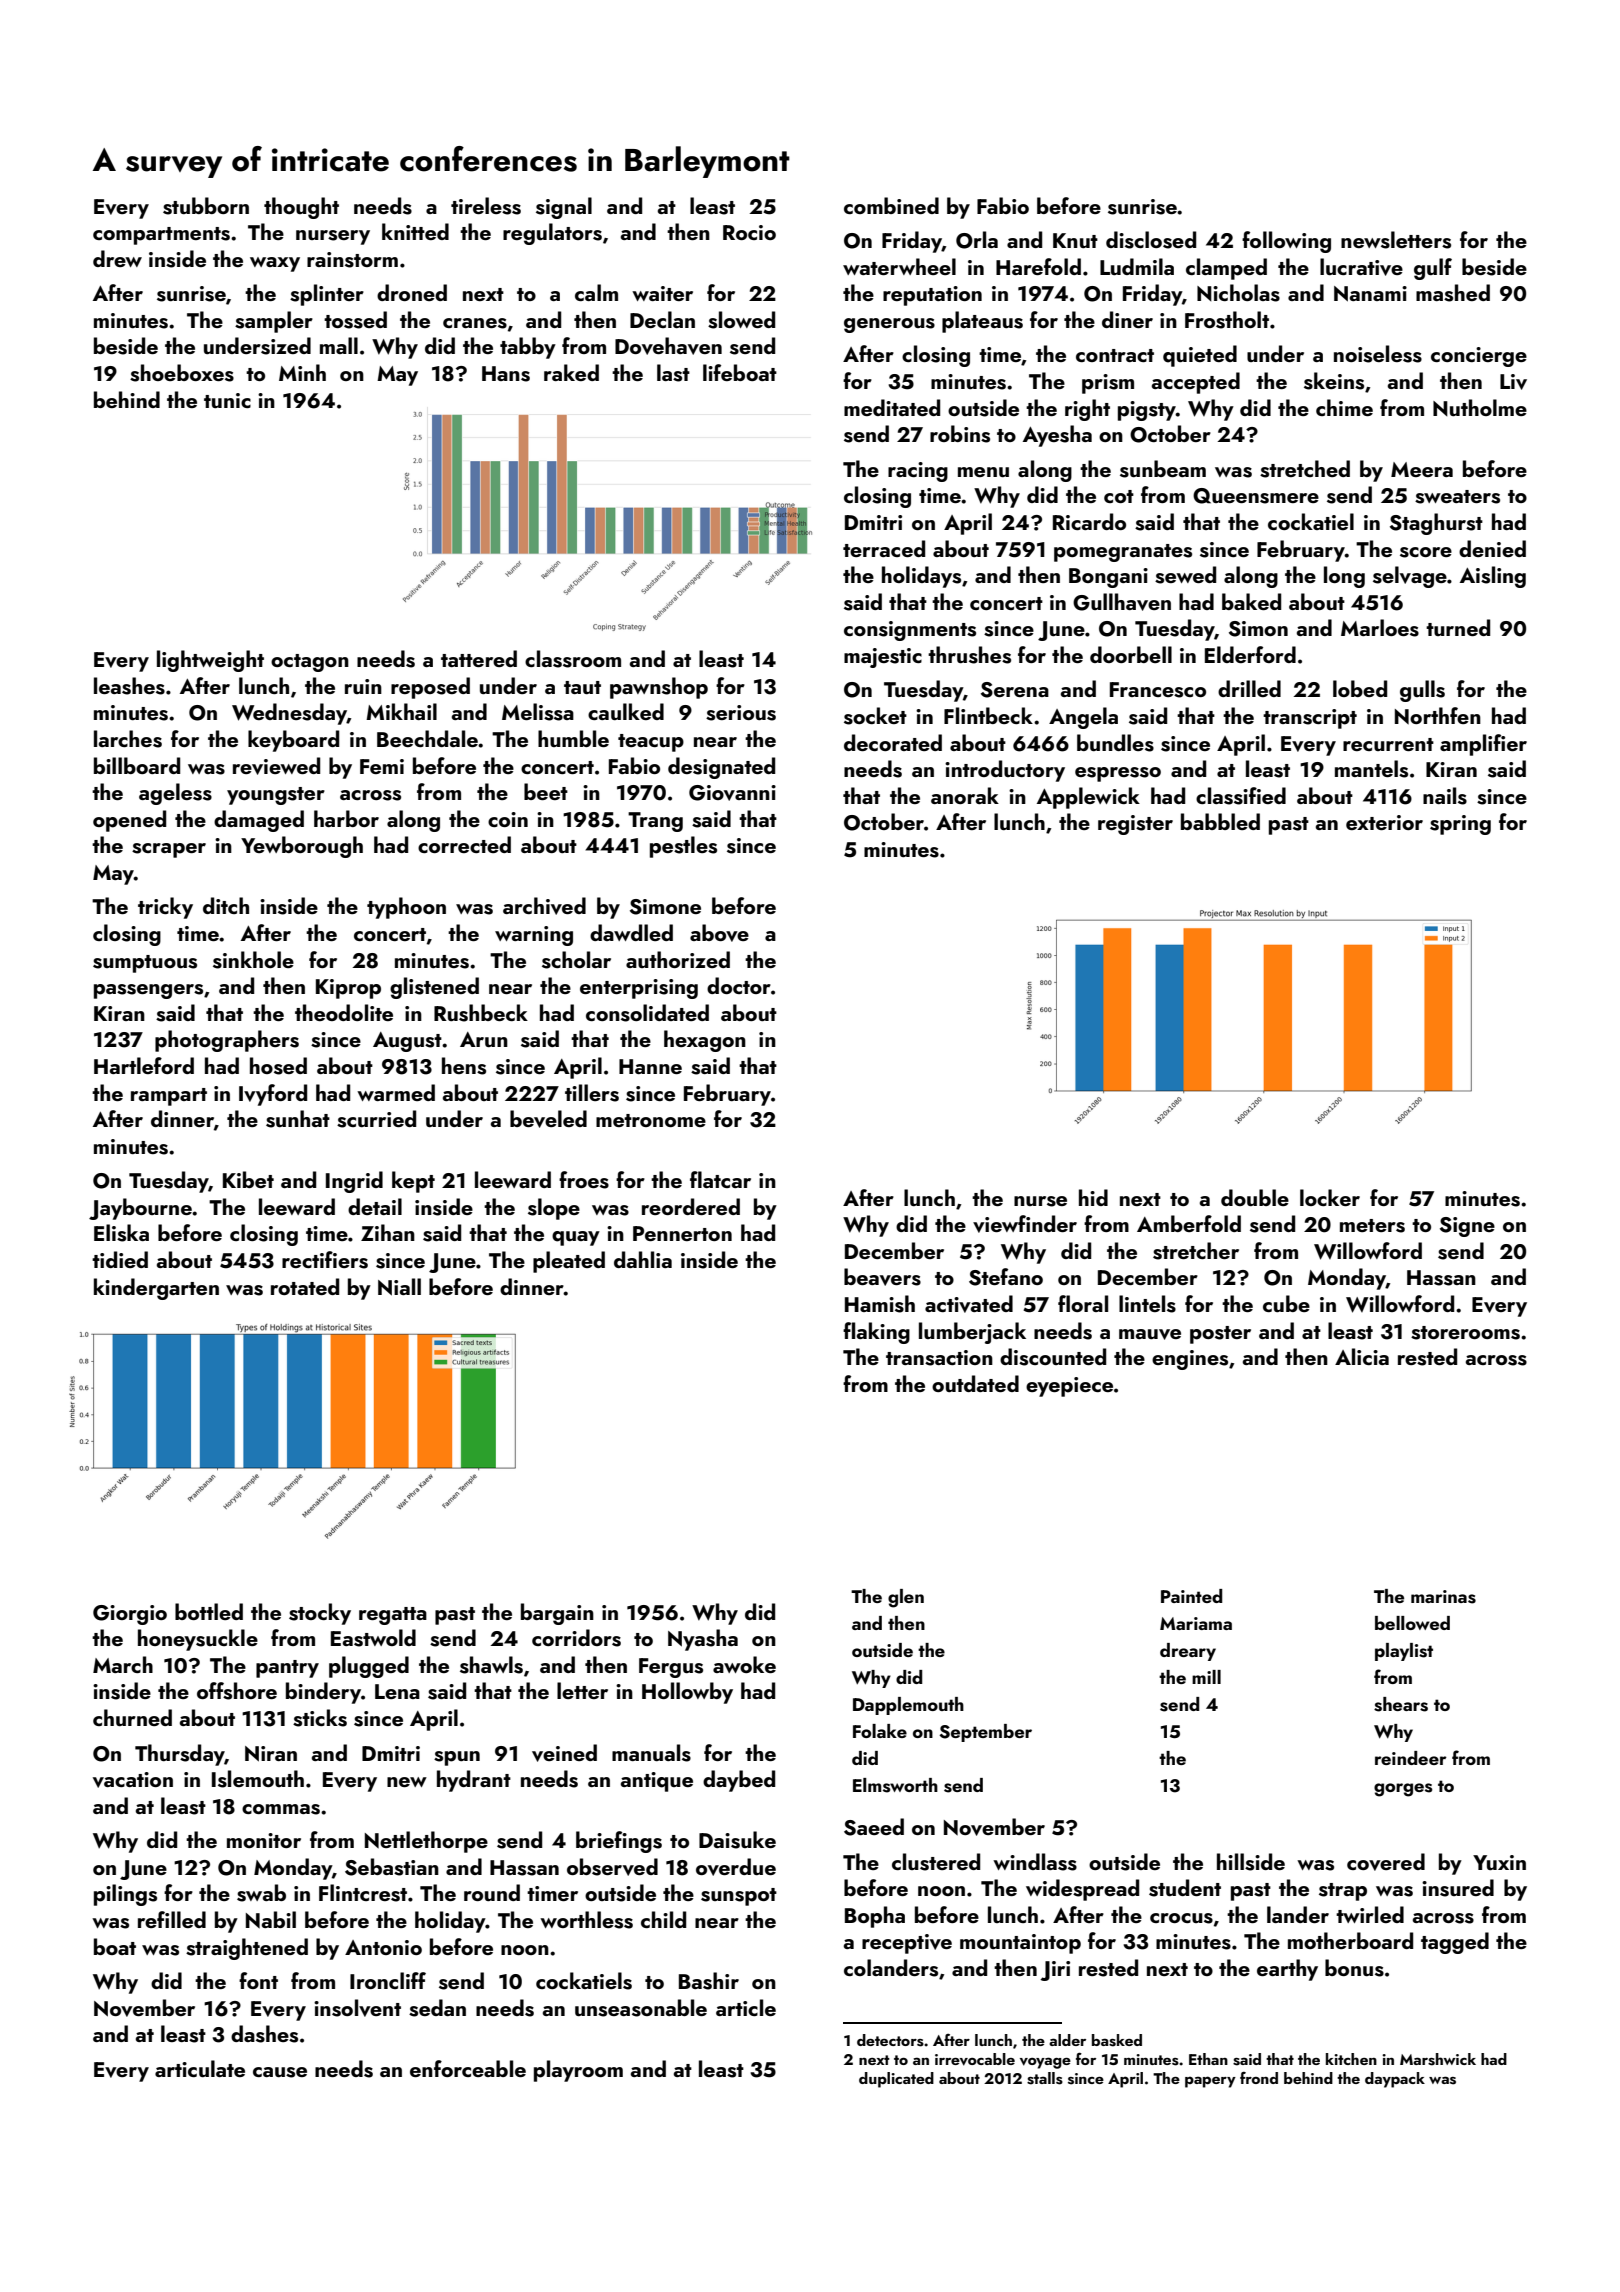 This image has width=1620, height=2292. Describe the element at coordinates (393, 1616) in the image. I see `regatta` at that location.
